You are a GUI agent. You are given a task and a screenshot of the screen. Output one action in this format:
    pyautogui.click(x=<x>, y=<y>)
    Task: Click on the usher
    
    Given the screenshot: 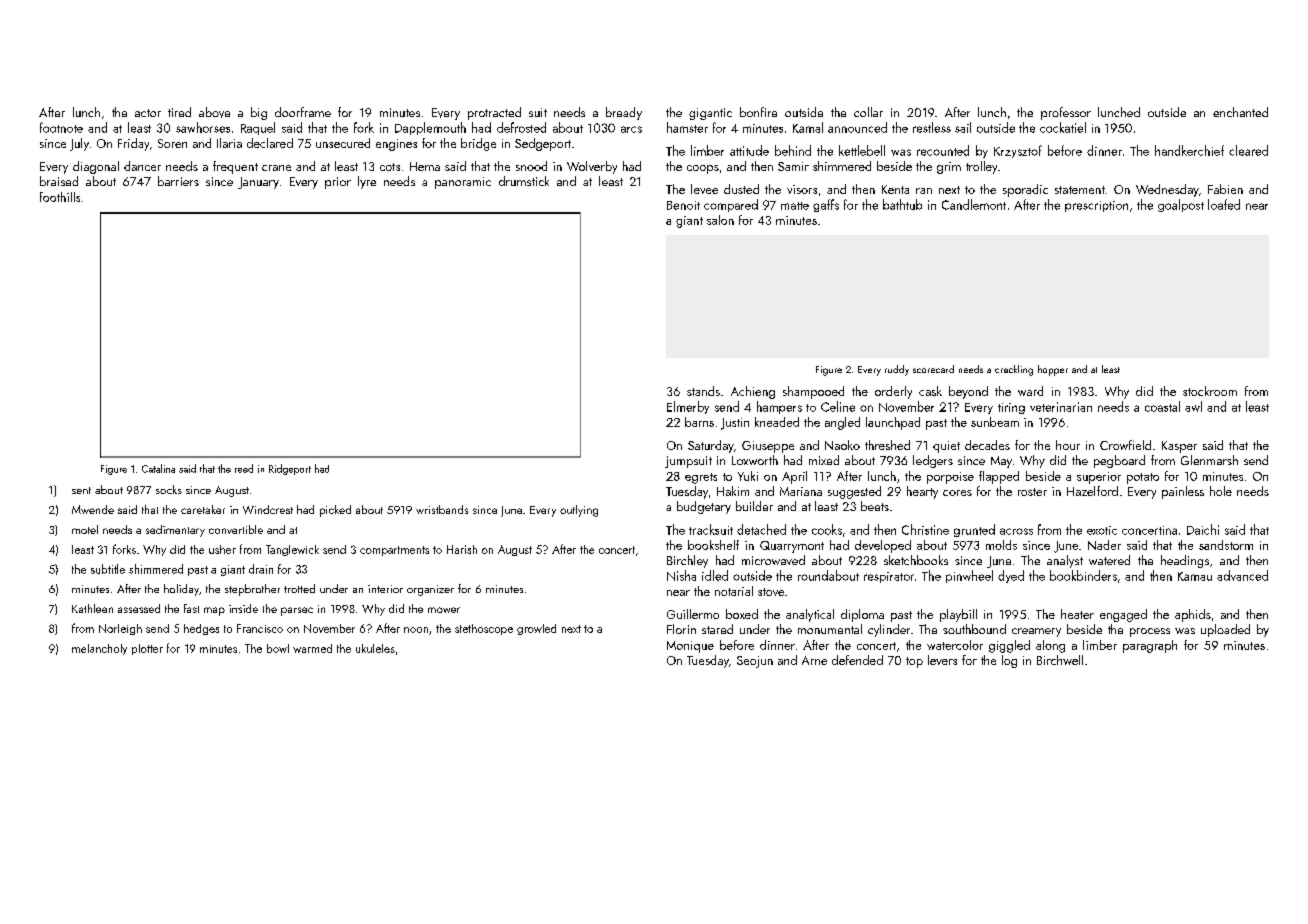 What is the action you would take?
    pyautogui.click(x=222, y=549)
